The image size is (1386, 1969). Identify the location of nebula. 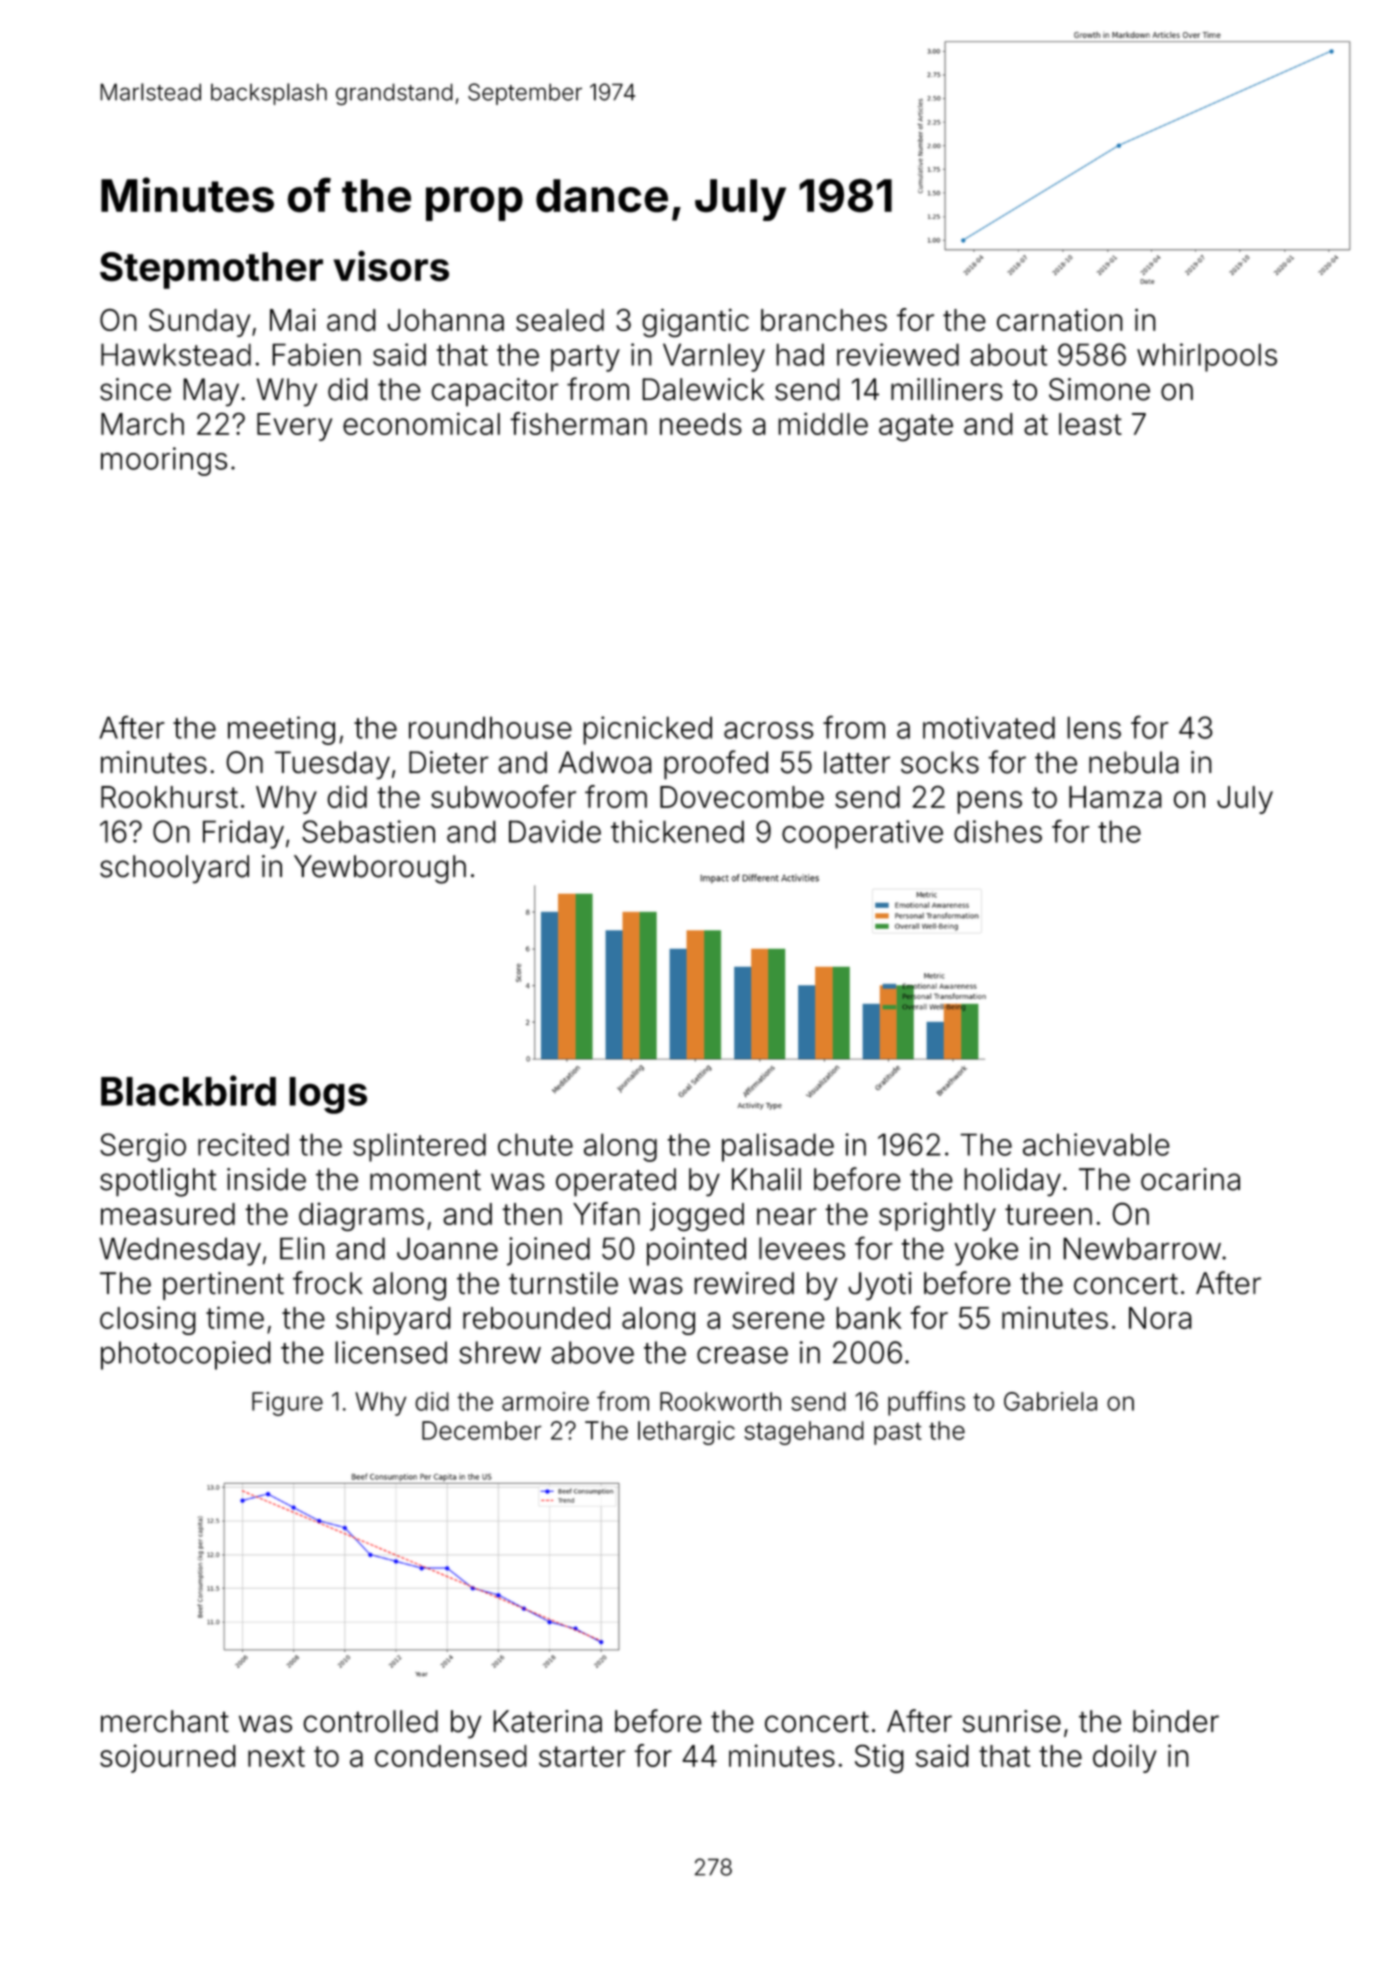
(1134, 762).
